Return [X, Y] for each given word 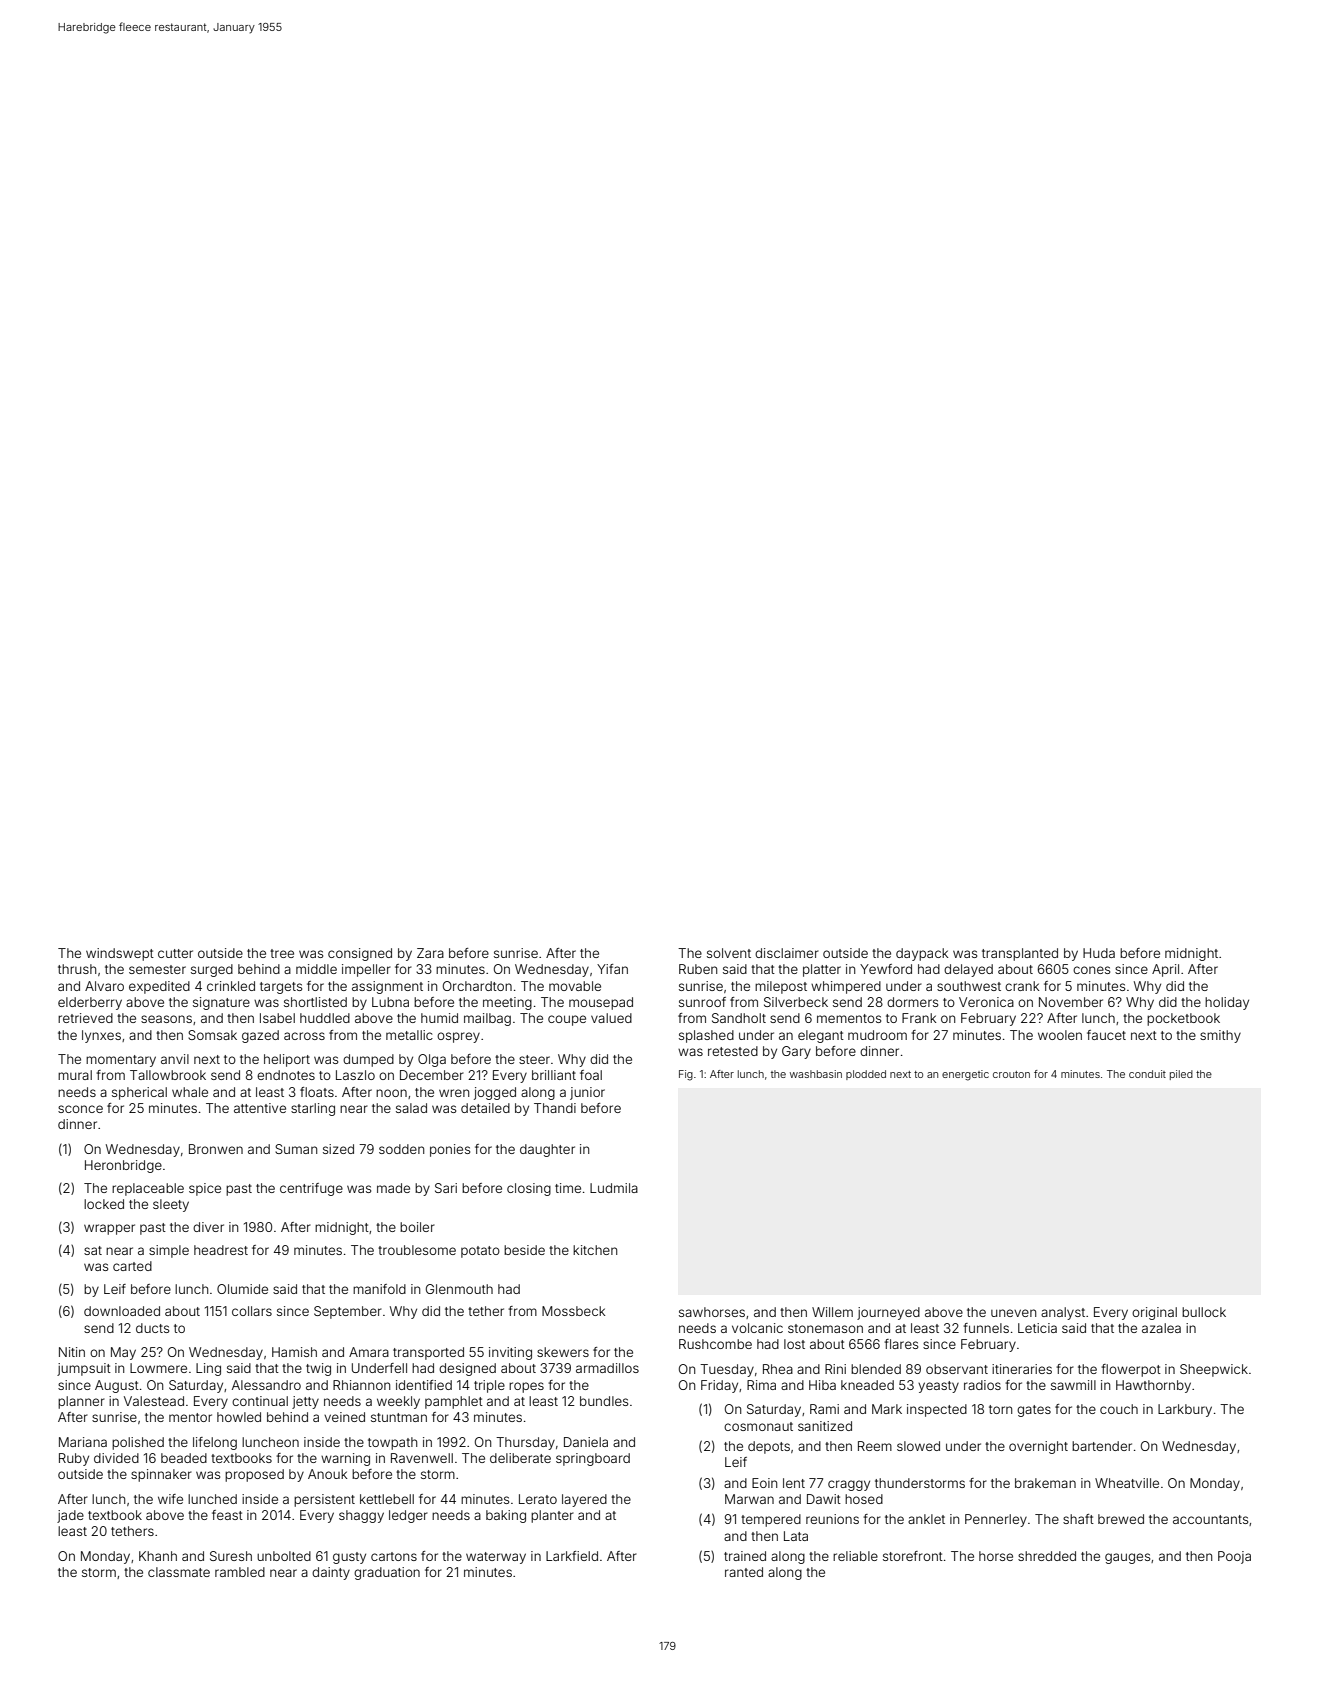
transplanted [1020, 954]
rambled [240, 1572]
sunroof [702, 1002]
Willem [832, 1312]
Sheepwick [1214, 1370]
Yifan [612, 969]
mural [75, 1075]
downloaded [122, 1311]
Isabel [277, 1018]
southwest [969, 986]
